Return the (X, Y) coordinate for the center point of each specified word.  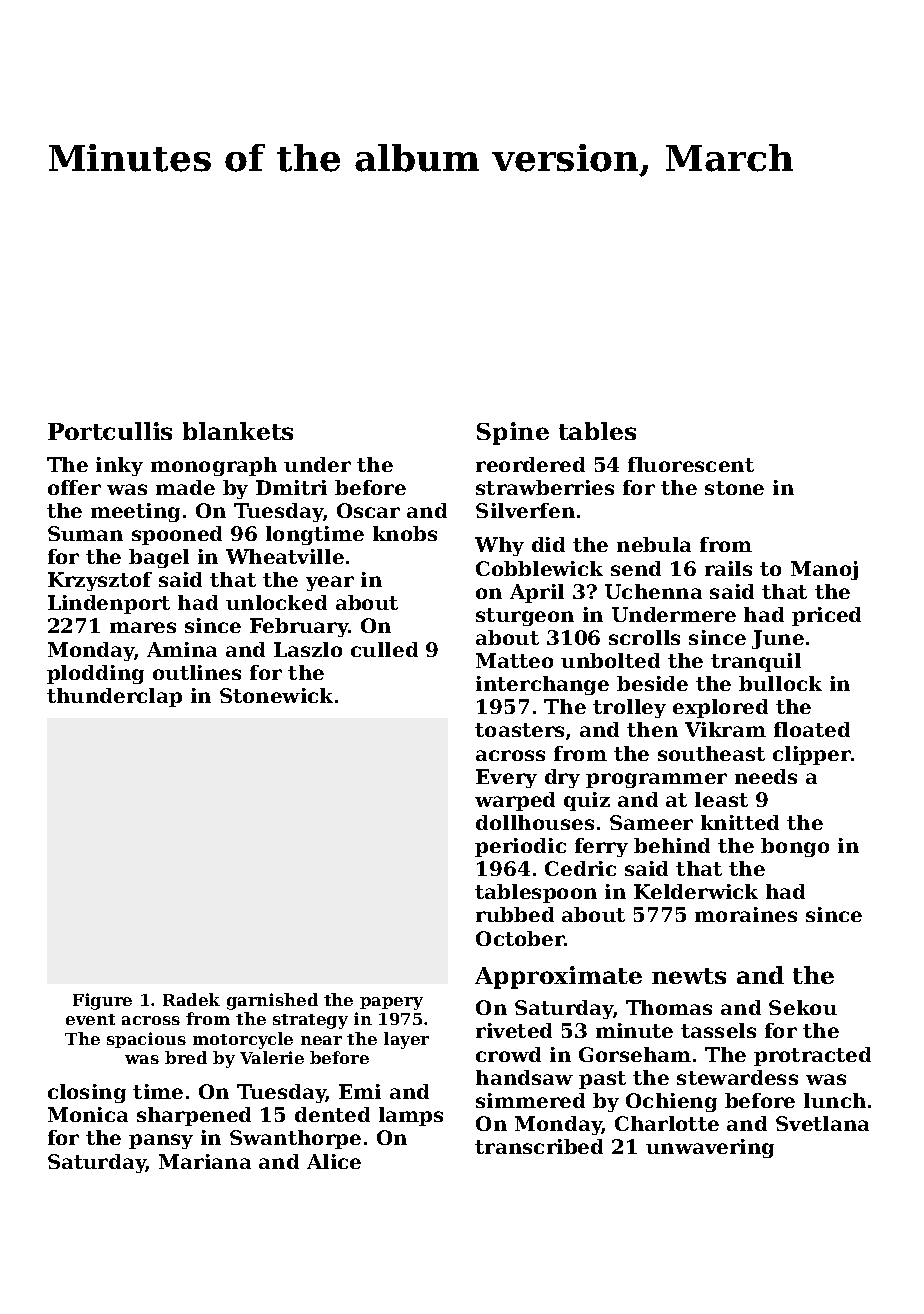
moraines (746, 914)
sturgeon (525, 617)
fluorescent (691, 464)
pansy (161, 1141)
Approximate (558, 977)
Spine (513, 433)
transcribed (539, 1146)
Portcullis (110, 431)
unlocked (276, 602)
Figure (102, 1001)
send (636, 568)
